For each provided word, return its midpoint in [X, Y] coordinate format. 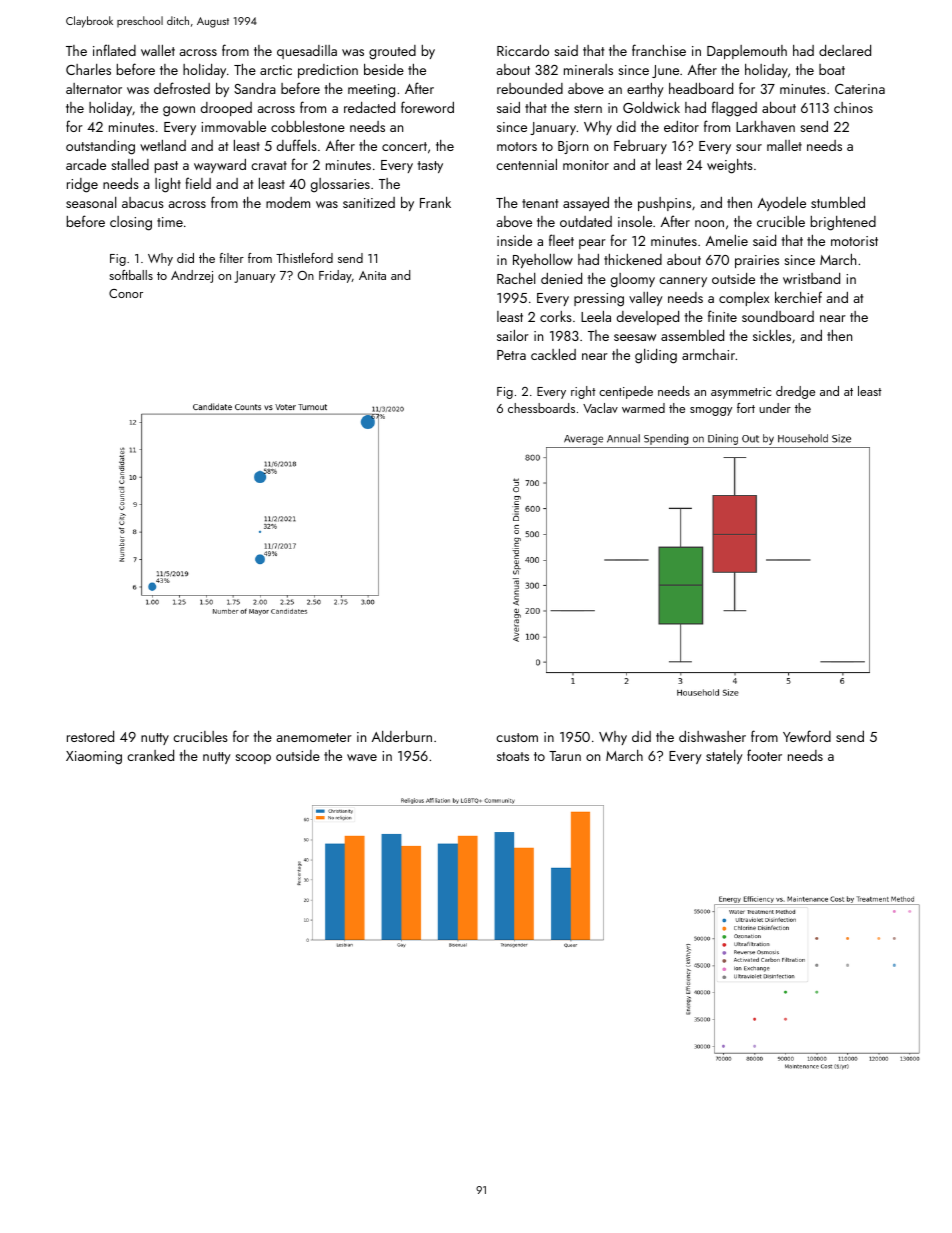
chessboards [541, 408]
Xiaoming [94, 758]
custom [517, 737]
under [775, 408]
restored [90, 736]
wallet [158, 50]
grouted [392, 52]
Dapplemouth [747, 52]
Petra [511, 355]
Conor [126, 293]
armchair [709, 354]
